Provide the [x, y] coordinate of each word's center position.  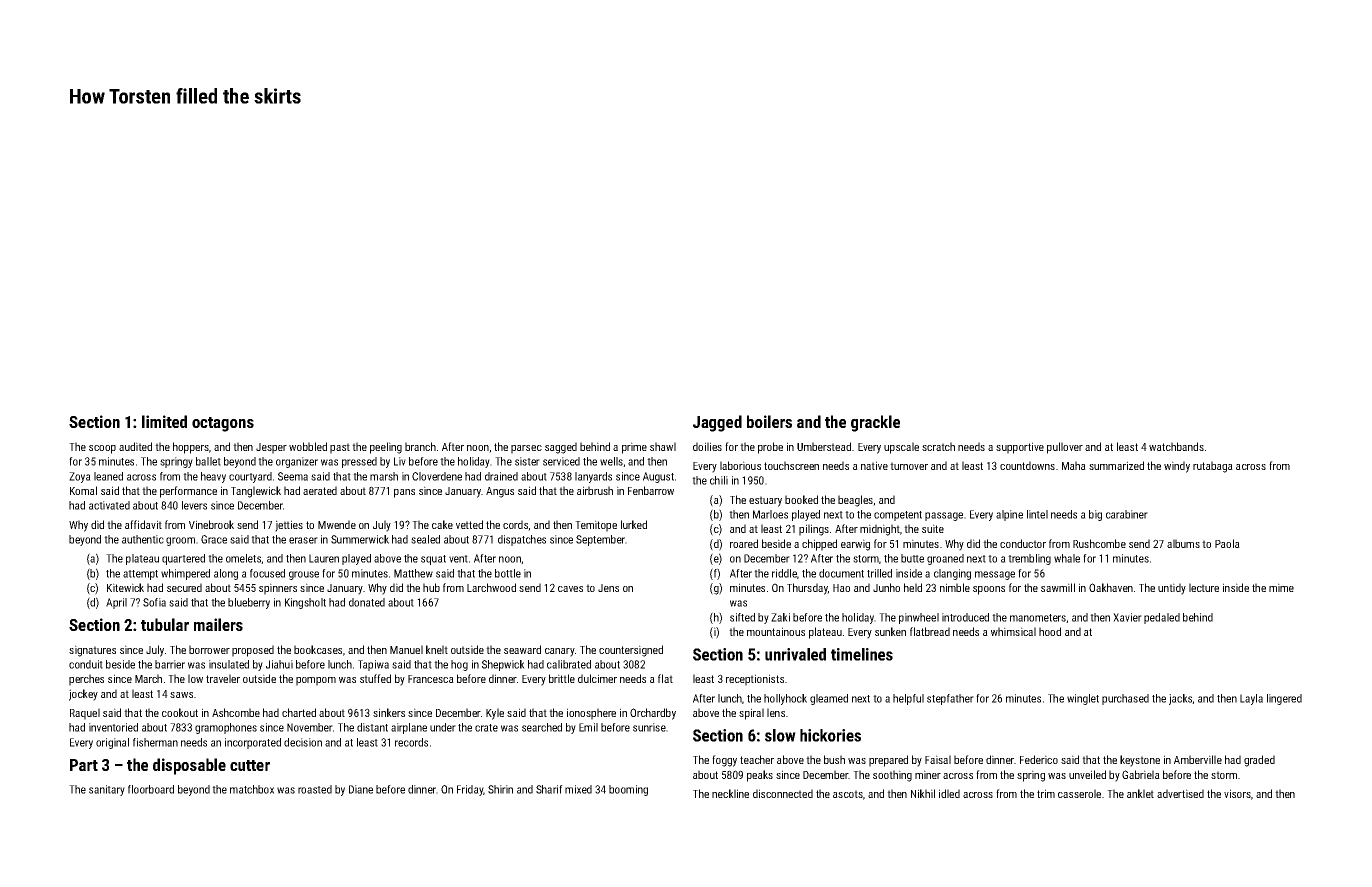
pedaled [1162, 618]
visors [1237, 793]
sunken [890, 631]
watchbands [1176, 446]
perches [86, 680]
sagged [561, 448]
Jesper [271, 448]
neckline [730, 793]
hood [1050, 631]
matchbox [252, 789]
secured [184, 587]
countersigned [631, 651]
